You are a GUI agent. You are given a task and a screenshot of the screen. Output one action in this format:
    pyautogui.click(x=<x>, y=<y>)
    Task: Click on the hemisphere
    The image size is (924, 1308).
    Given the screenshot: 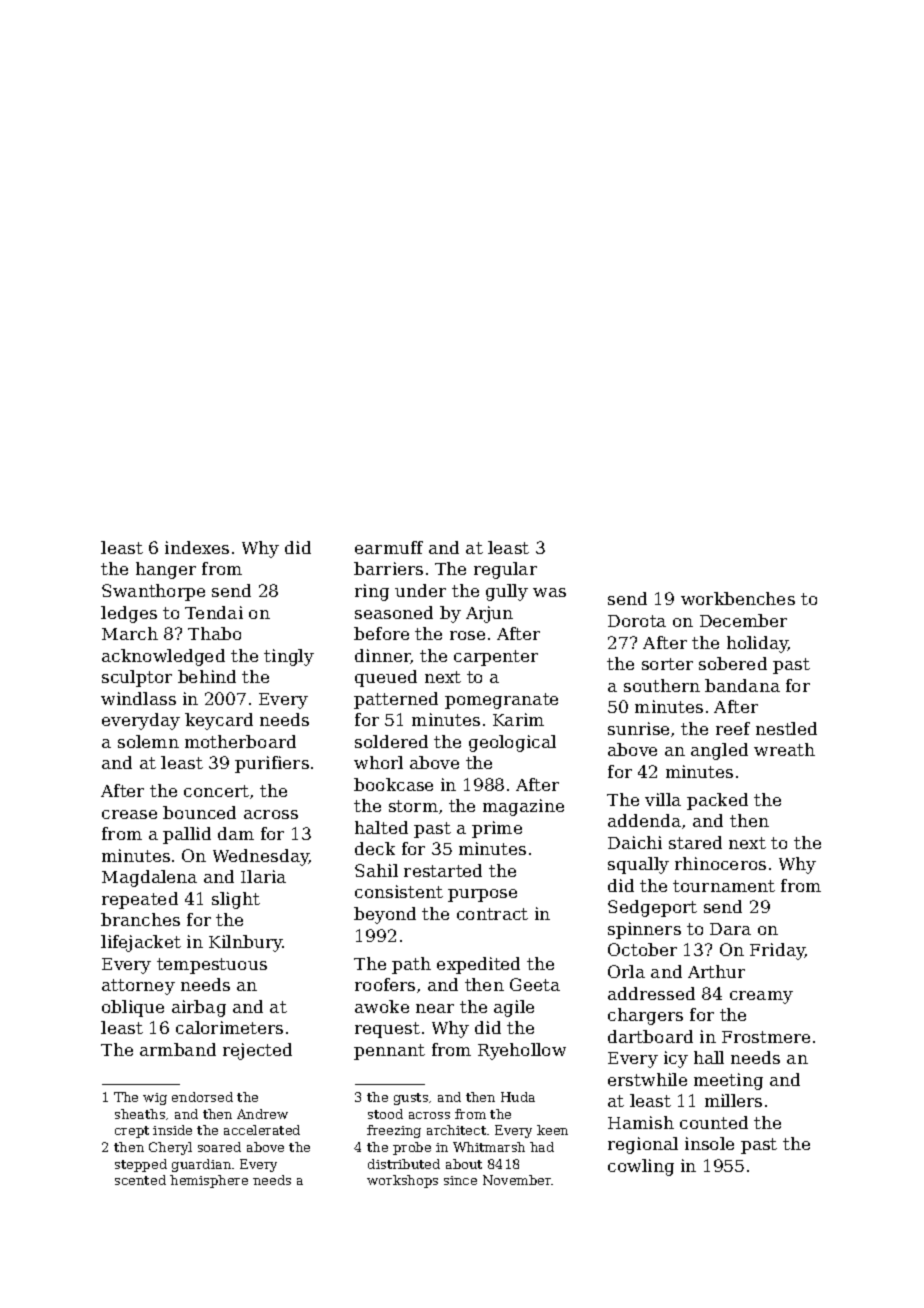 What is the action you would take?
    pyautogui.click(x=209, y=1181)
